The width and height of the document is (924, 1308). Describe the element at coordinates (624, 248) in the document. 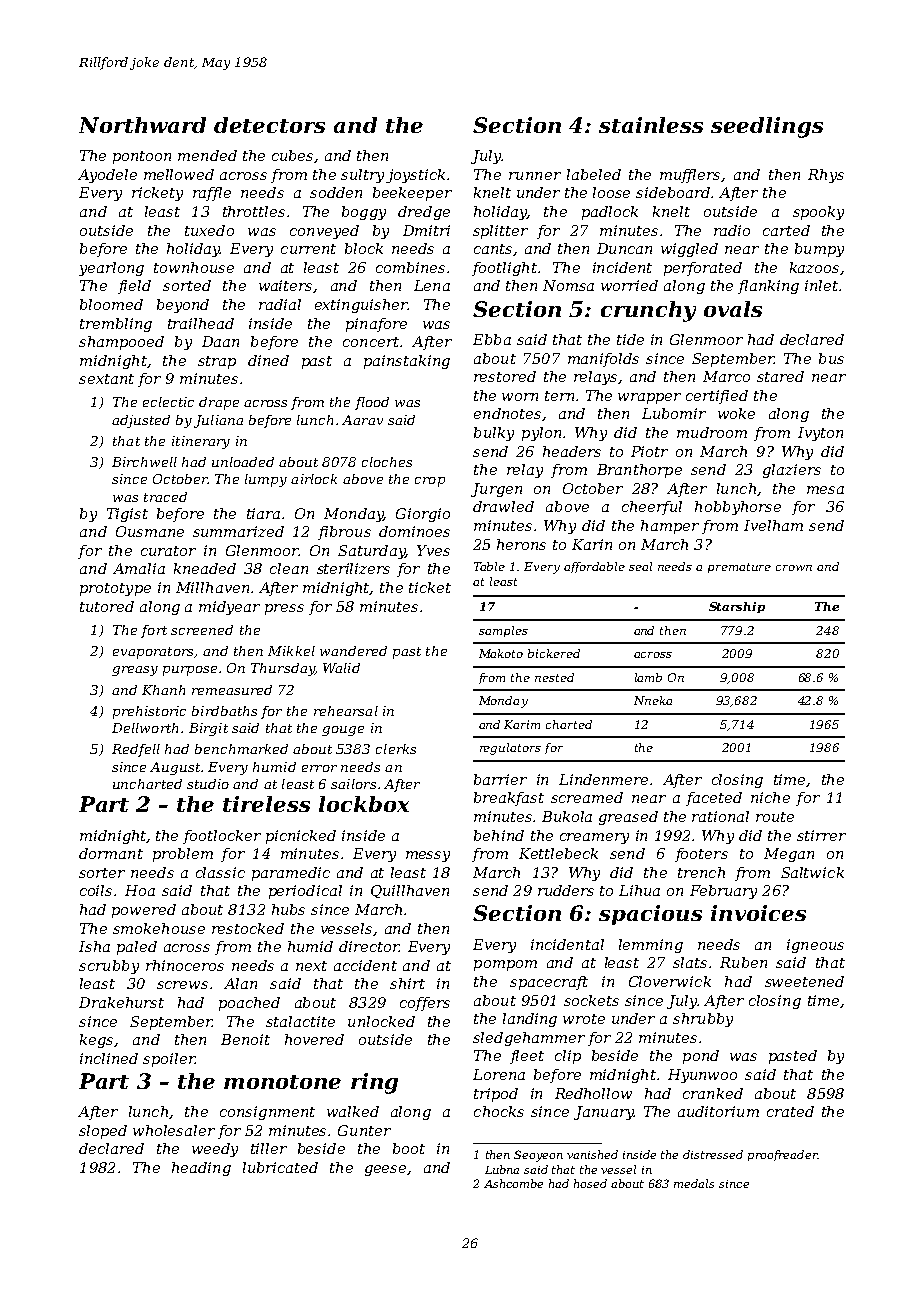

I see `Duncan` at that location.
